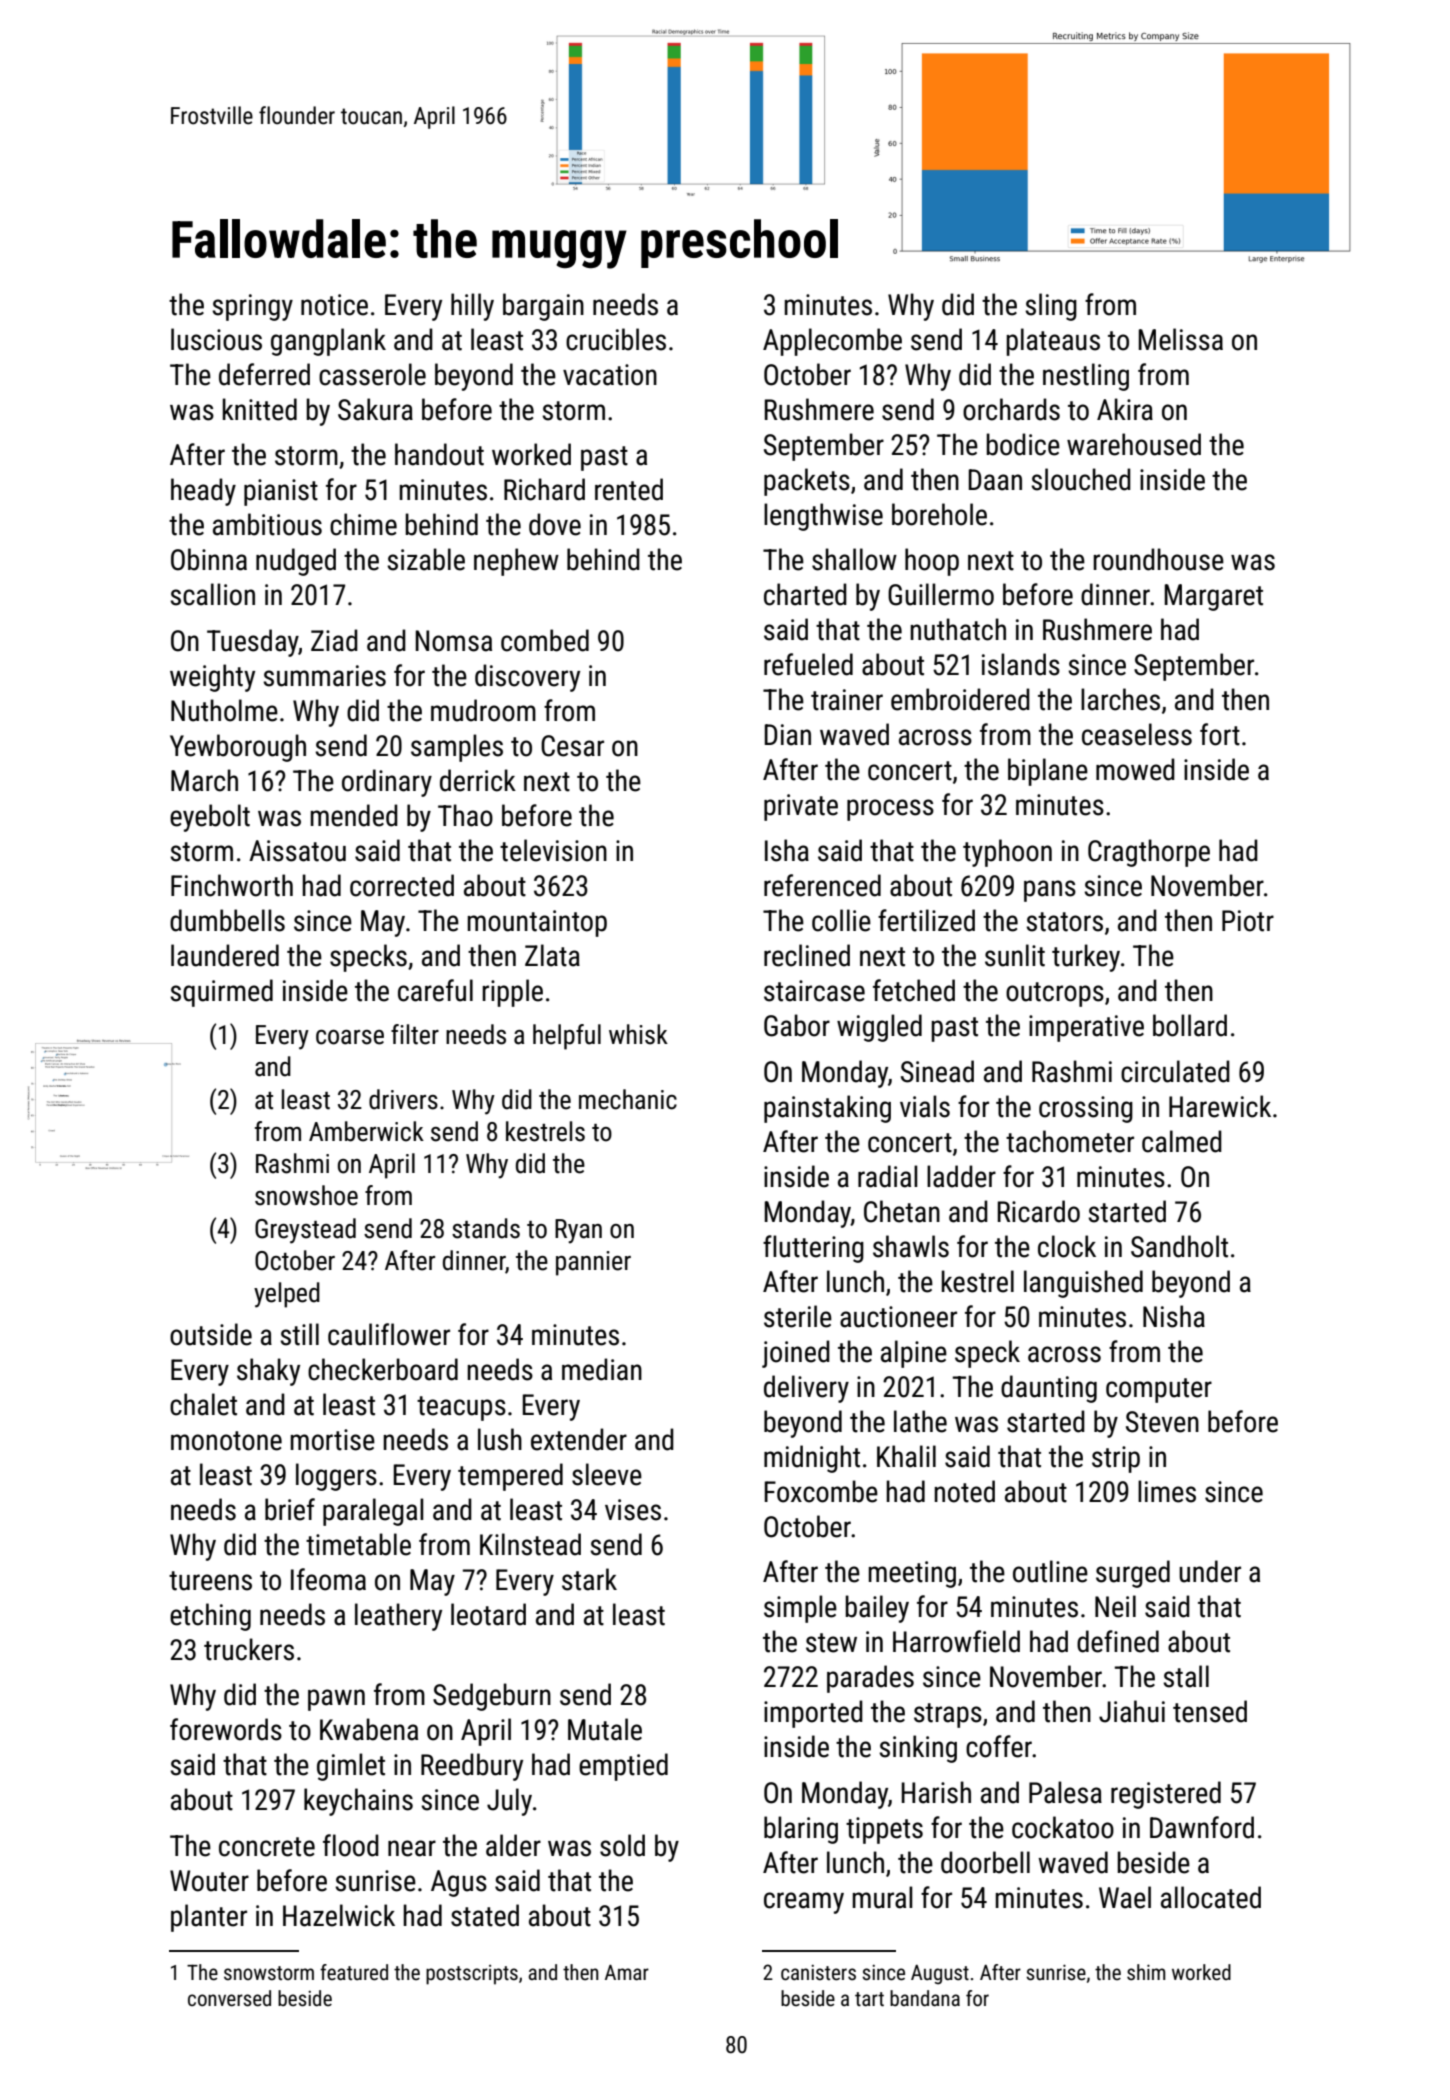 This document has height=2100, width=1450. Describe the element at coordinates (1125, 1897) in the document. I see `Wael` at that location.
